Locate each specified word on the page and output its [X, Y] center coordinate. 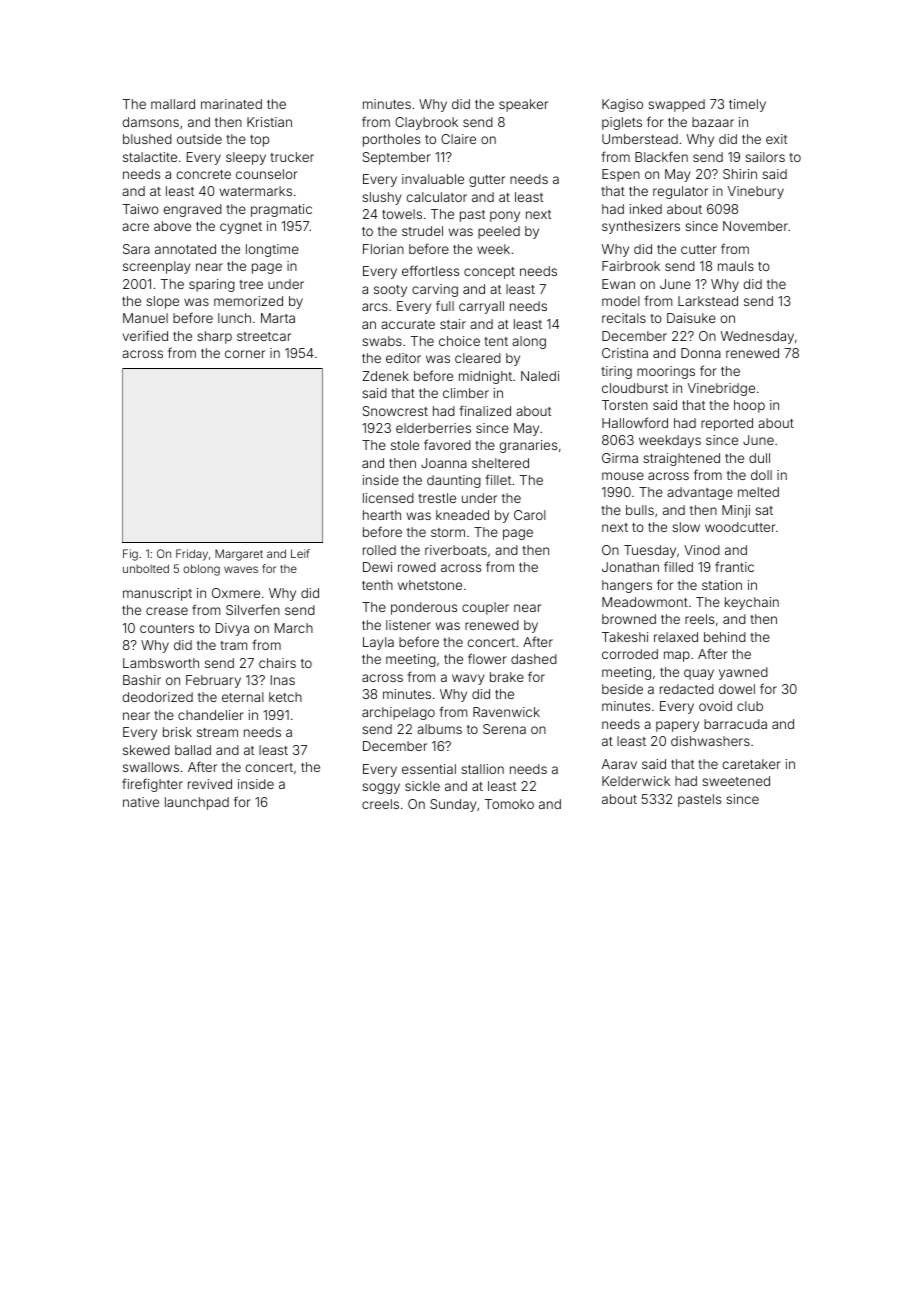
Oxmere [236, 593]
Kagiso [622, 105]
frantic [734, 566]
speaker [523, 105]
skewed [146, 750]
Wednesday [757, 337]
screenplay [156, 267]
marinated [231, 104]
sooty [390, 291]
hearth [382, 515]
